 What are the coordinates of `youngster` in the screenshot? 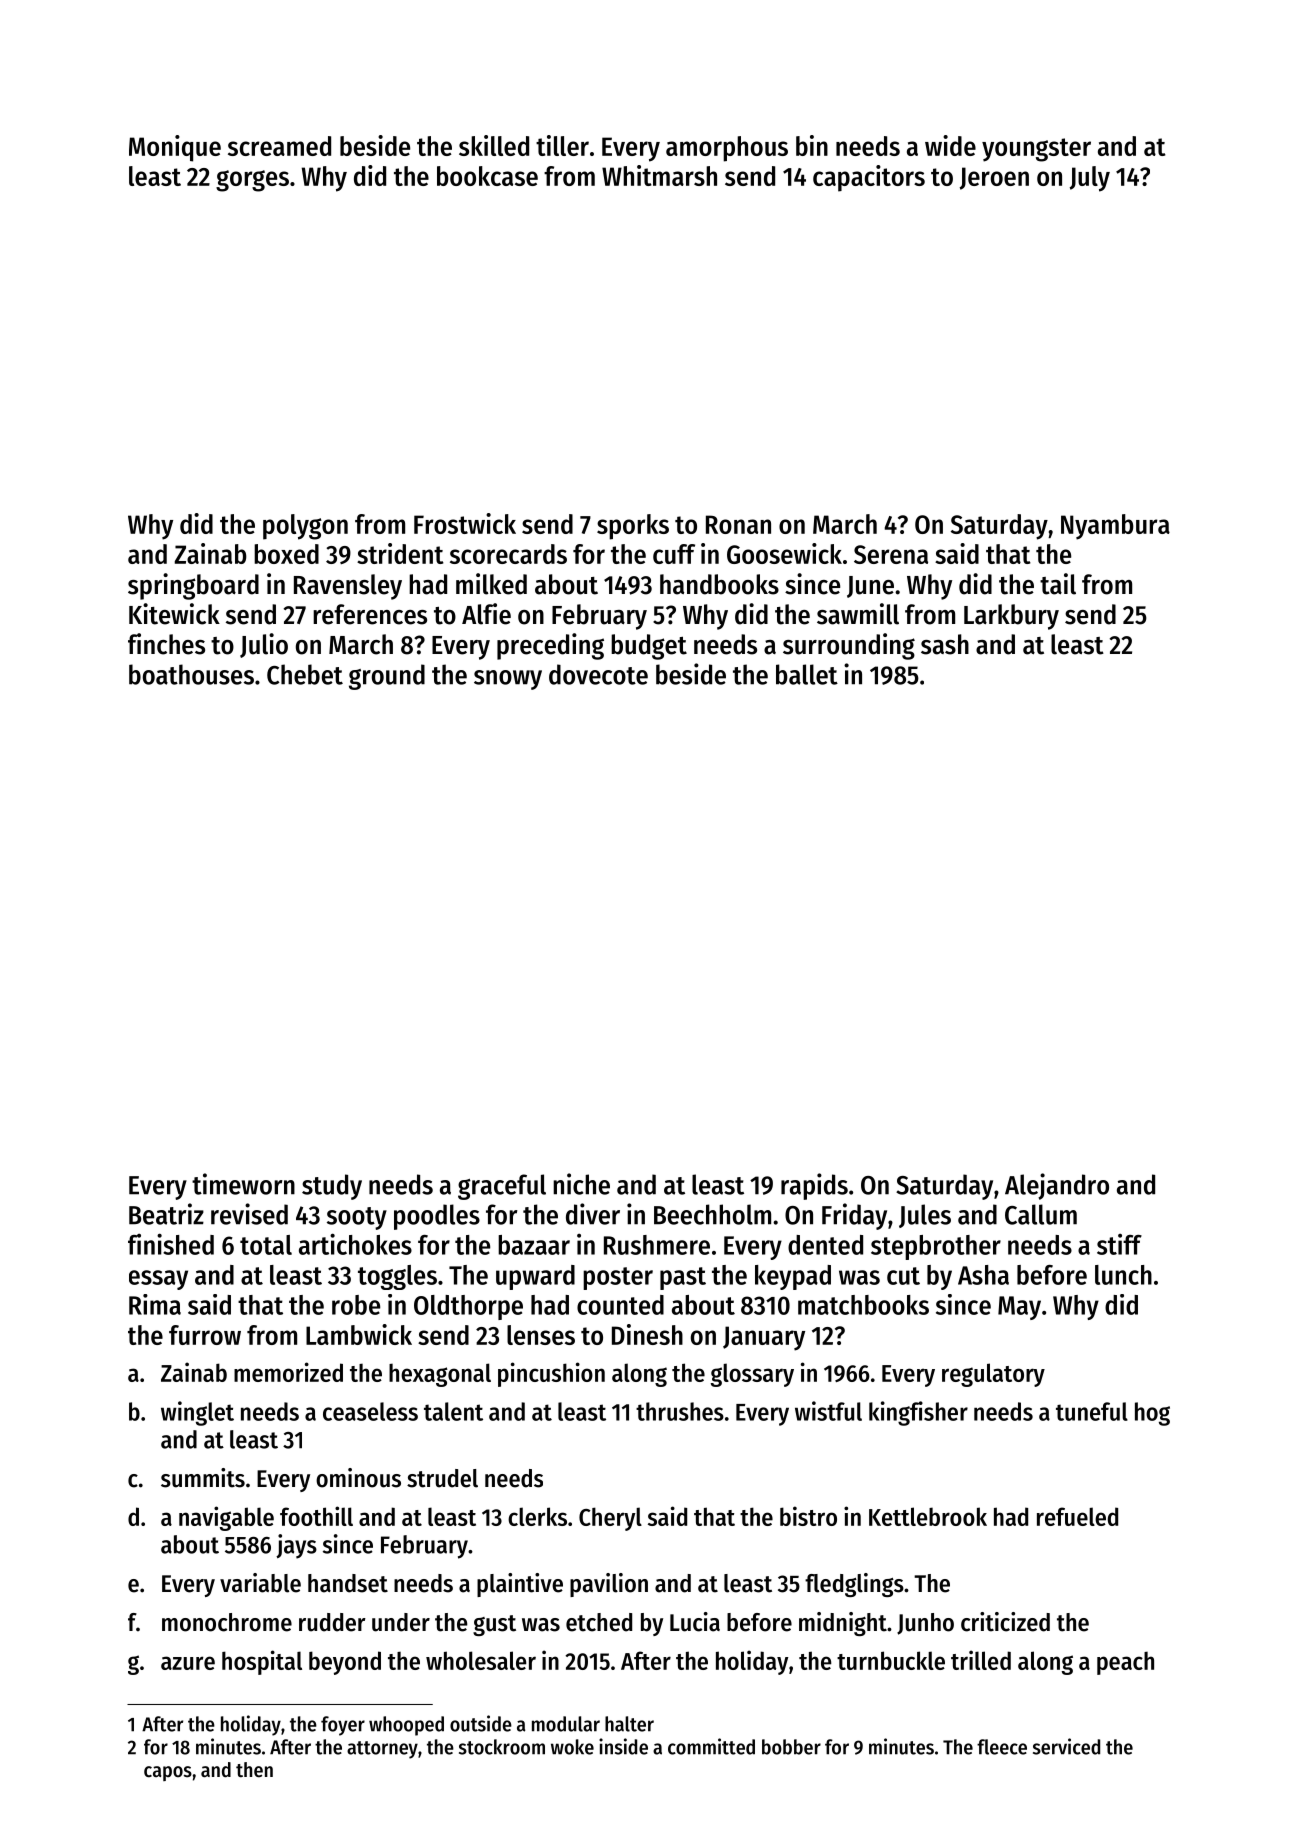 It's located at (1036, 150).
